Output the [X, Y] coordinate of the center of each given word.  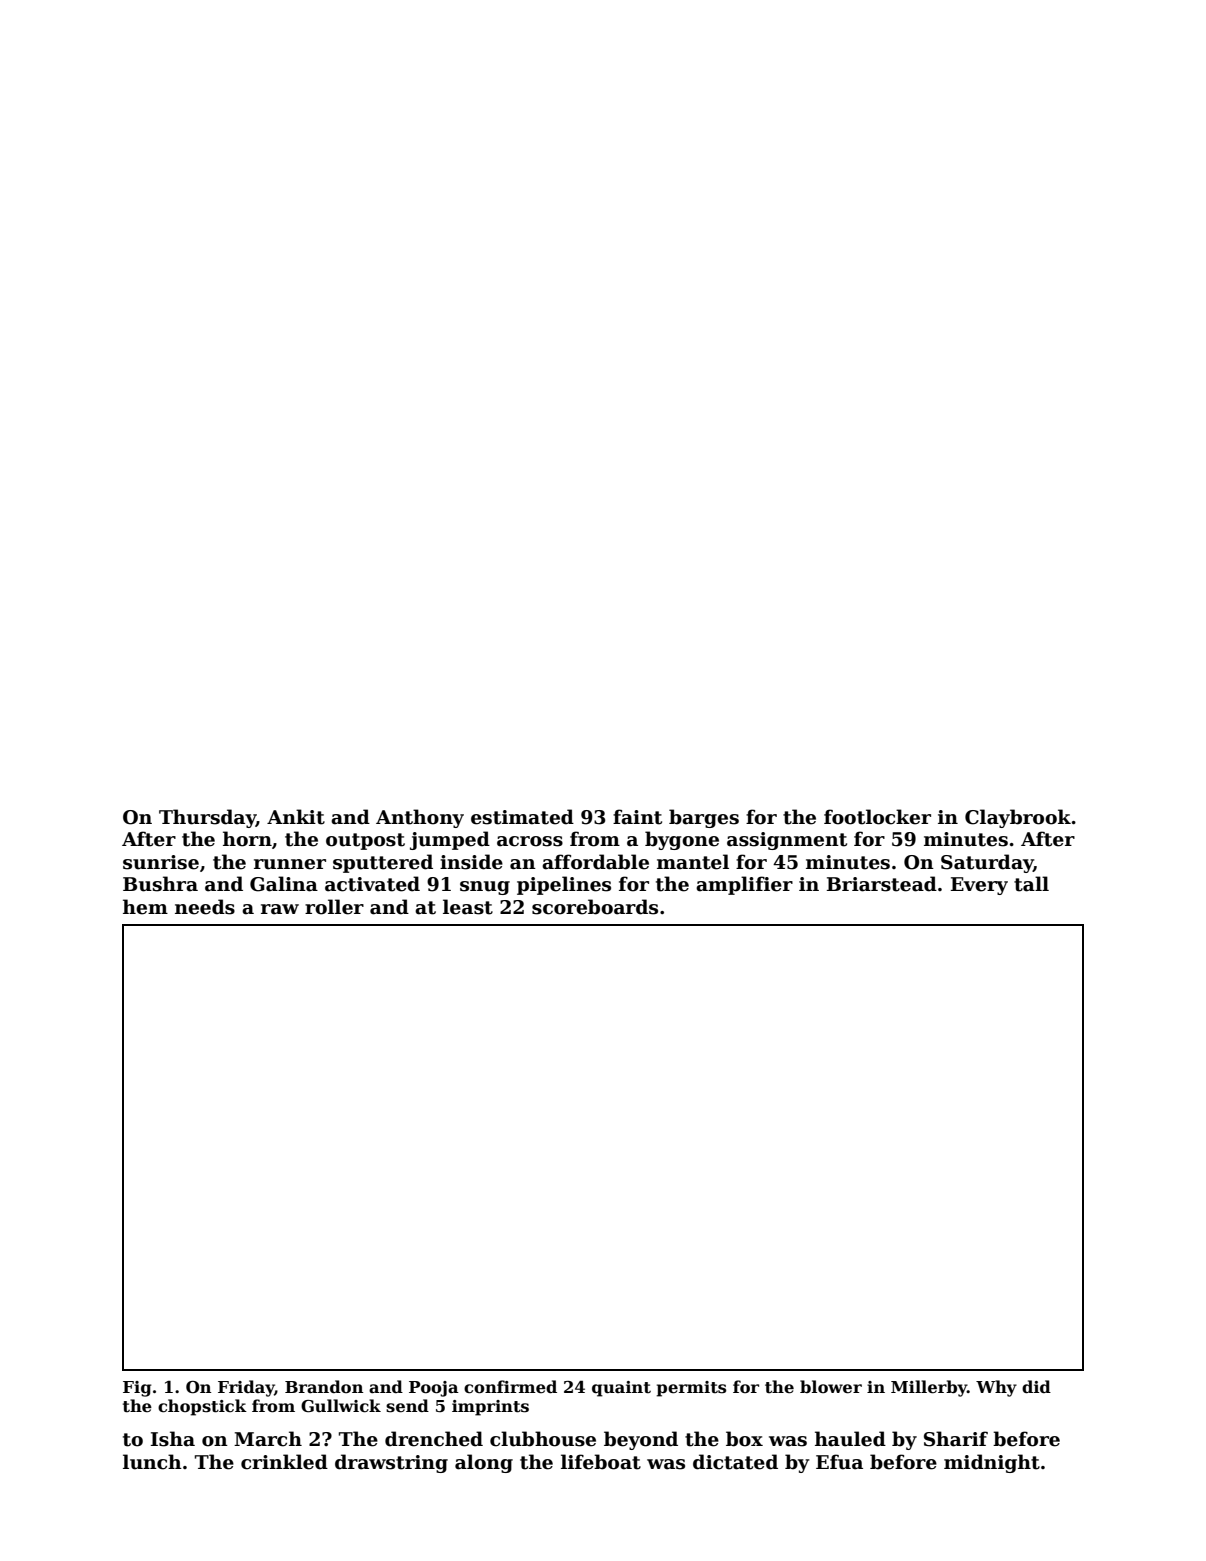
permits [691, 1389]
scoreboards [595, 907]
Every [979, 886]
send [407, 1406]
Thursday [207, 818]
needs [205, 907]
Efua [839, 1462]
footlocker [877, 817]
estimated [522, 817]
